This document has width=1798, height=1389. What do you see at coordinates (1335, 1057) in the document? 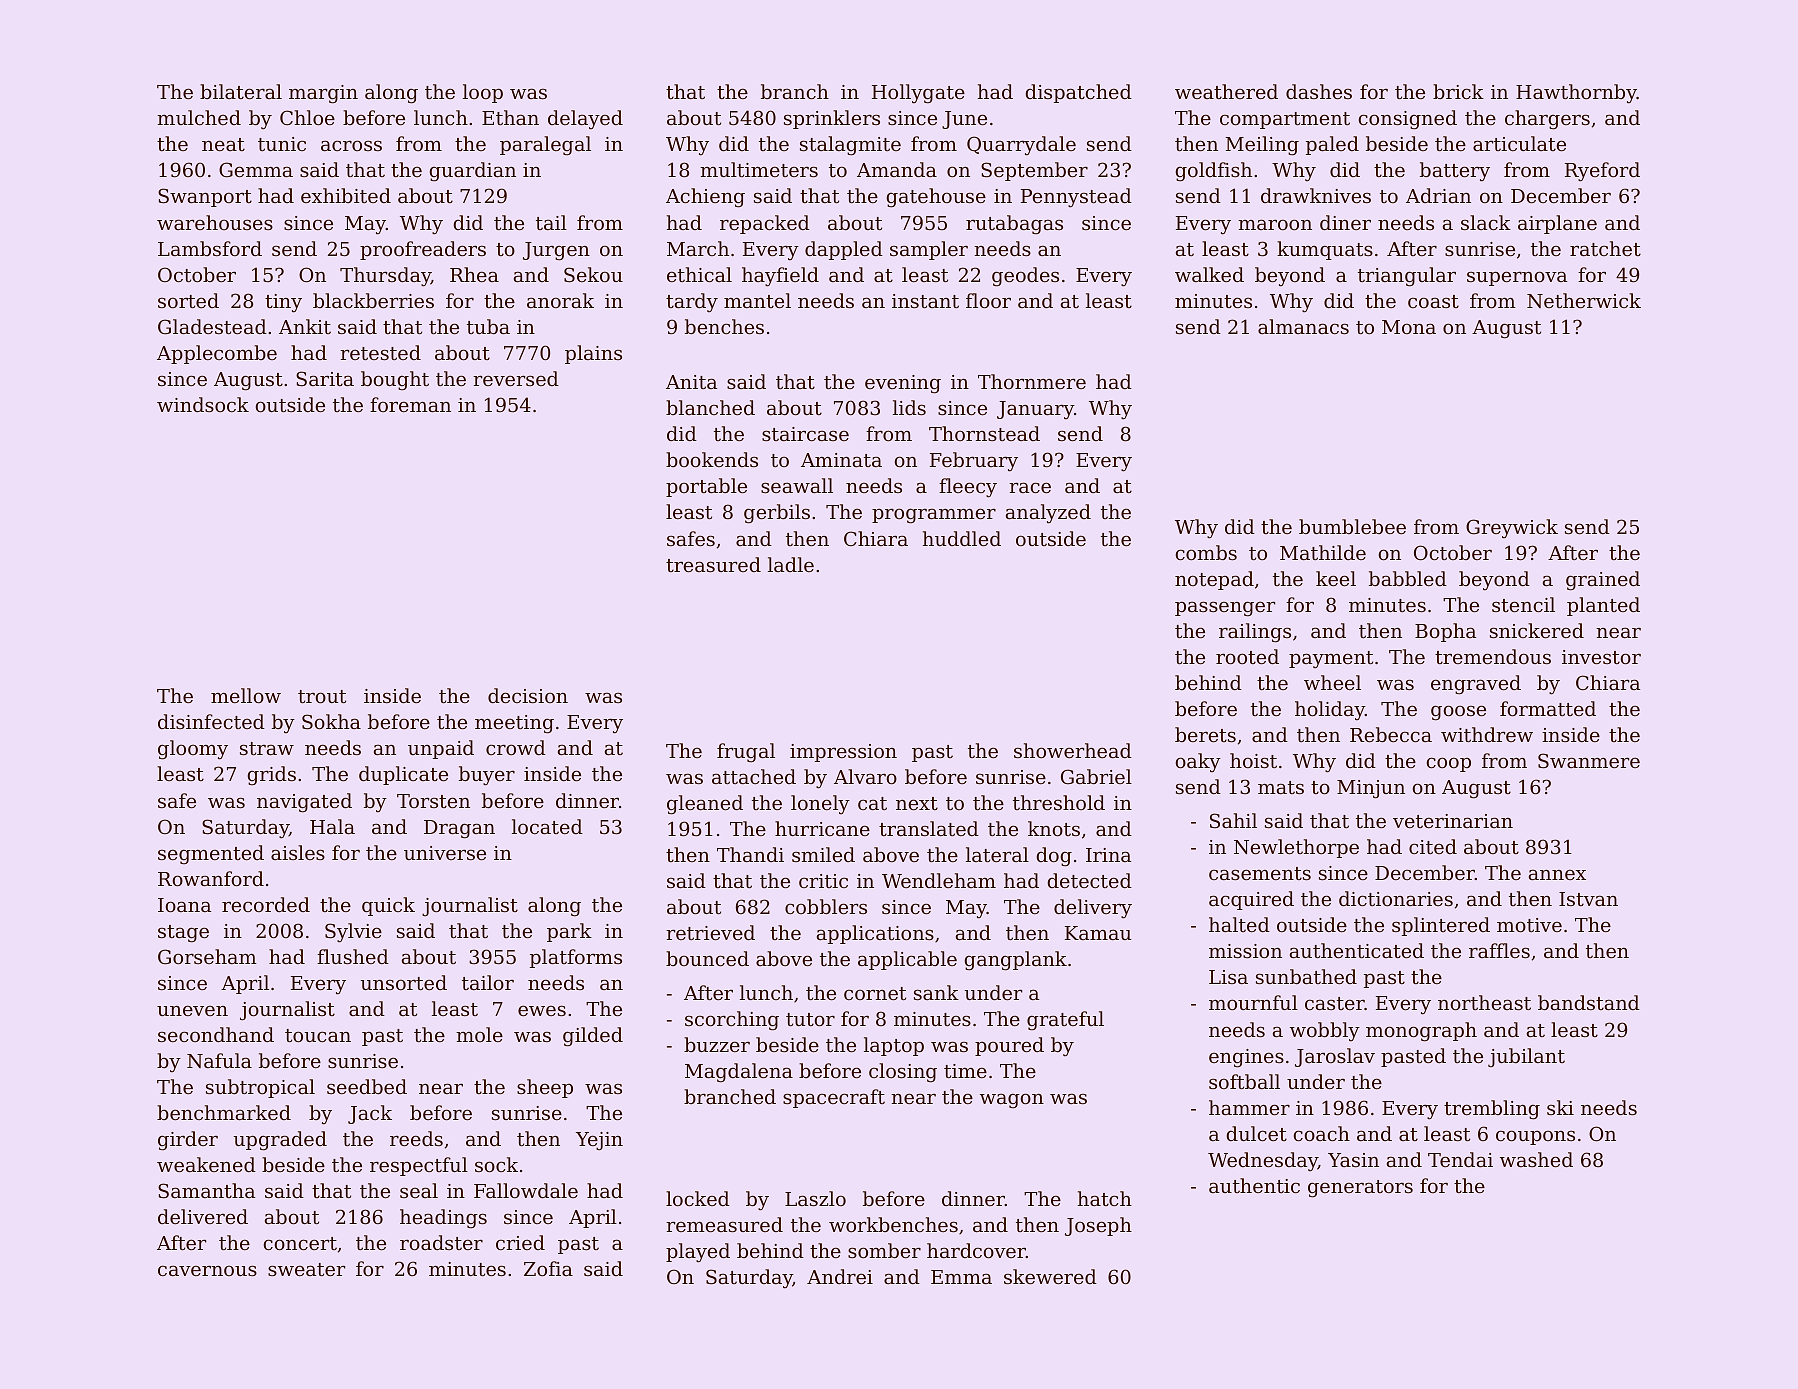
I see `Jaroslav` at bounding box center [1335, 1057].
